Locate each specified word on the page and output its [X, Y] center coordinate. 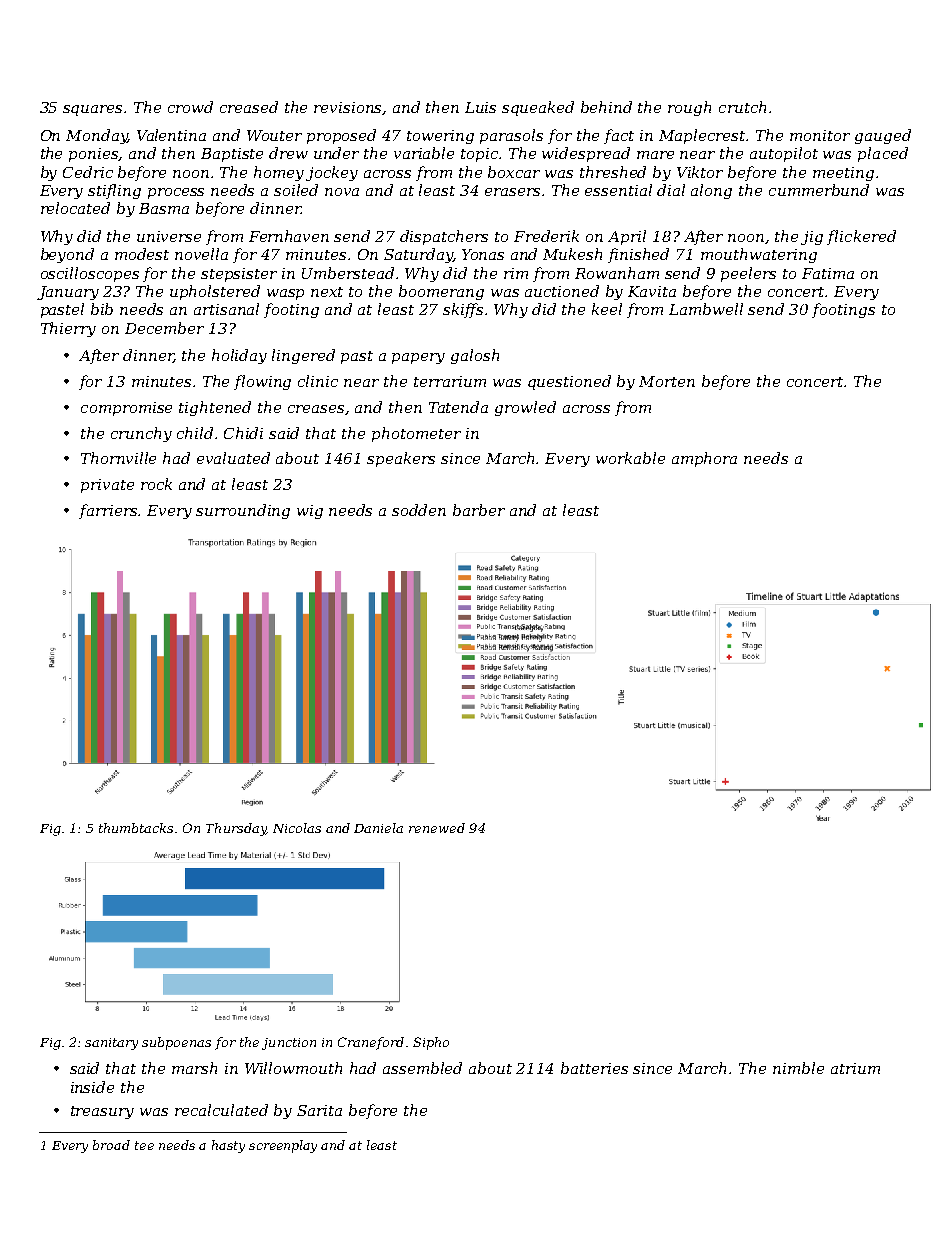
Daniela [378, 828]
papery [418, 358]
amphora [704, 459]
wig [310, 512]
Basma [164, 208]
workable [630, 458]
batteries [594, 1068]
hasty [228, 1146]
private [107, 486]
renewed [437, 828]
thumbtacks [136, 828]
